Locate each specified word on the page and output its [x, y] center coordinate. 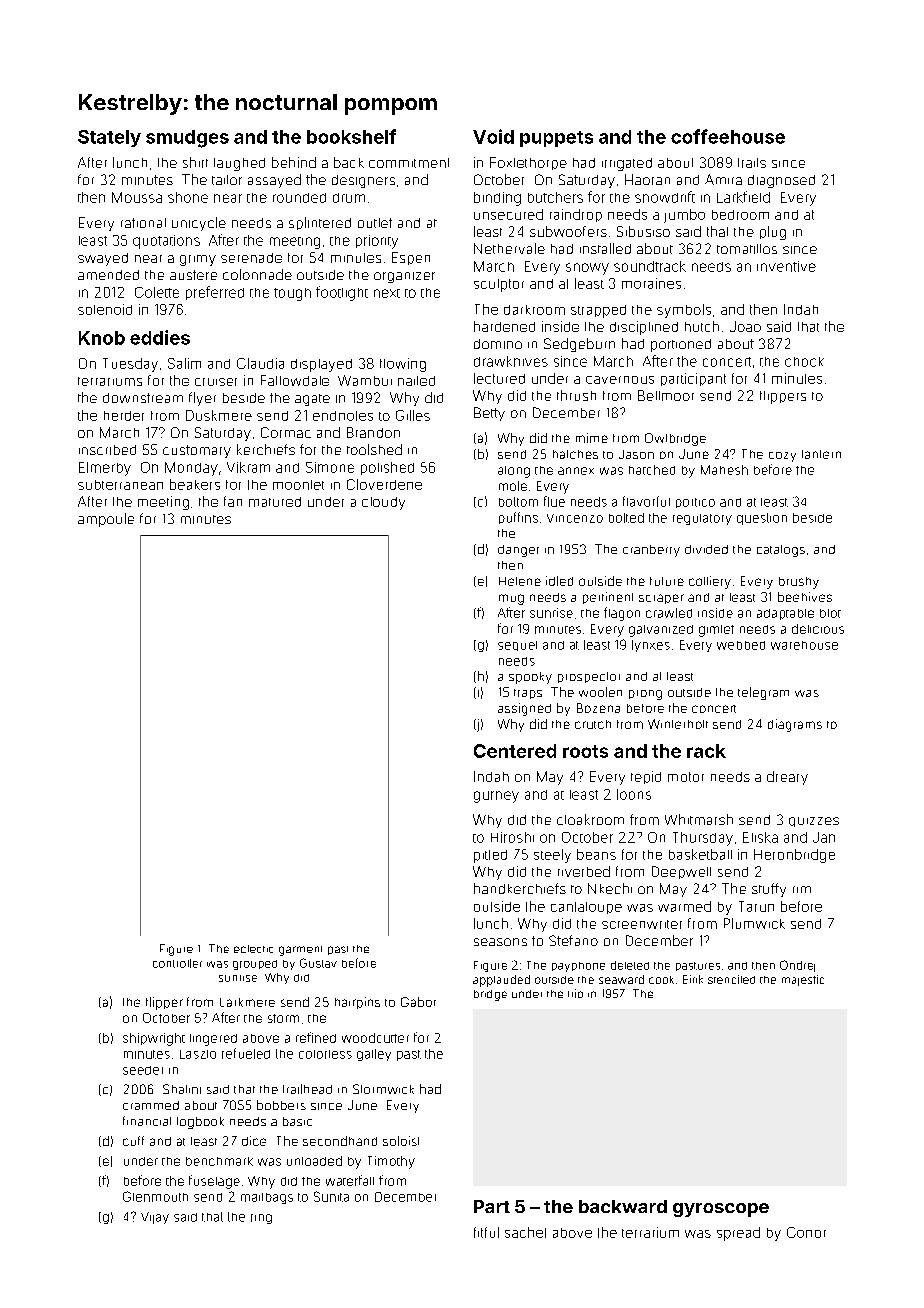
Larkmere [247, 1002]
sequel [517, 646]
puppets [556, 139]
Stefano [573, 940]
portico [695, 503]
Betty [489, 414]
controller [177, 963]
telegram [763, 693]
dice [254, 1141]
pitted [490, 856]
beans [596, 854]
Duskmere [219, 415]
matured [275, 502]
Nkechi [610, 888]
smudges [187, 139]
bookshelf [351, 136]
